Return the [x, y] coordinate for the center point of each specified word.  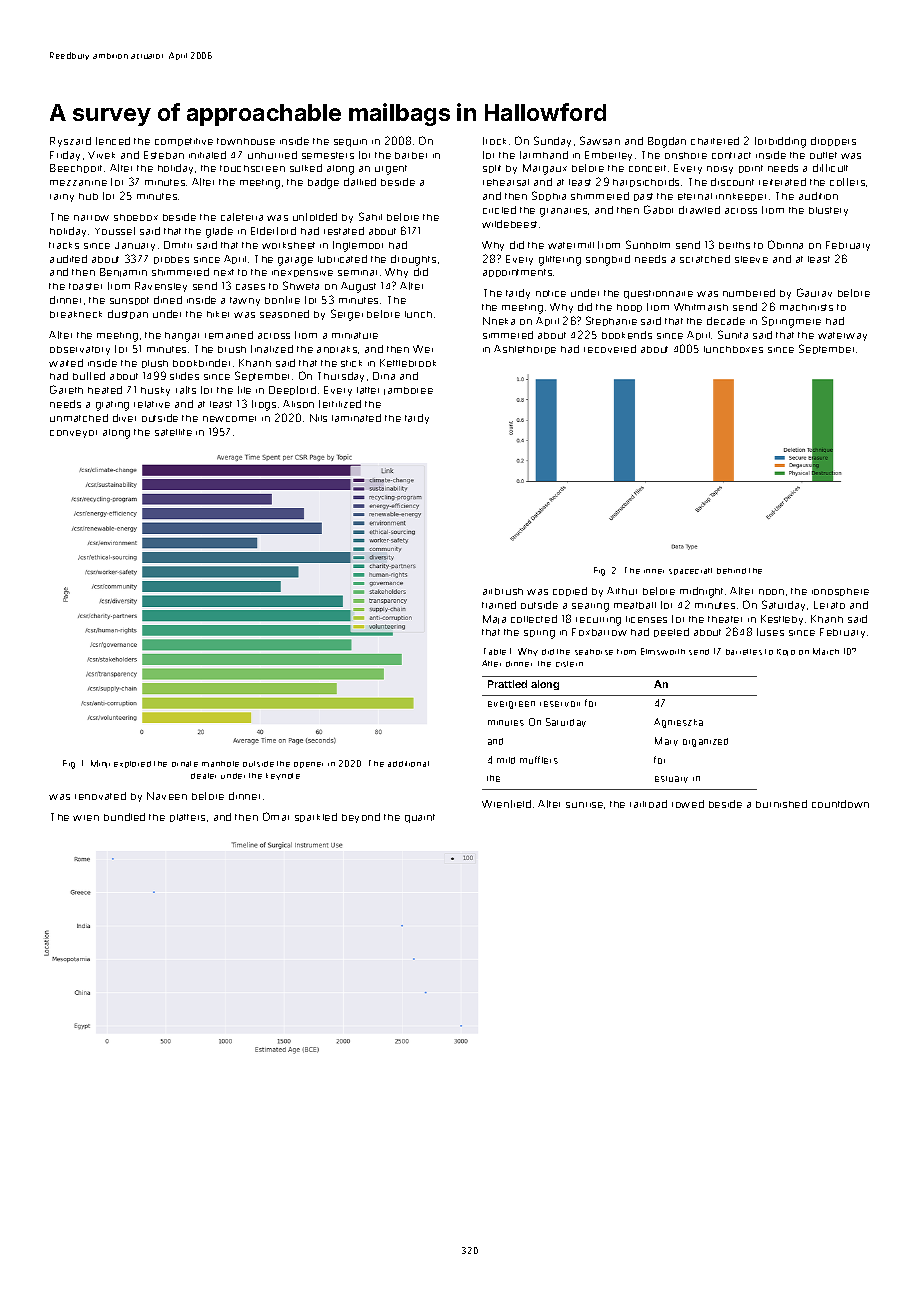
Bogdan [667, 142]
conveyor [73, 434]
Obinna [785, 244]
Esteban [164, 155]
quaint [420, 818]
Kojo [786, 652]
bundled [124, 817]
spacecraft [690, 571]
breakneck [76, 314]
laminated [356, 418]
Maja [494, 619]
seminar [357, 273]
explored [132, 764]
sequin [350, 143]
